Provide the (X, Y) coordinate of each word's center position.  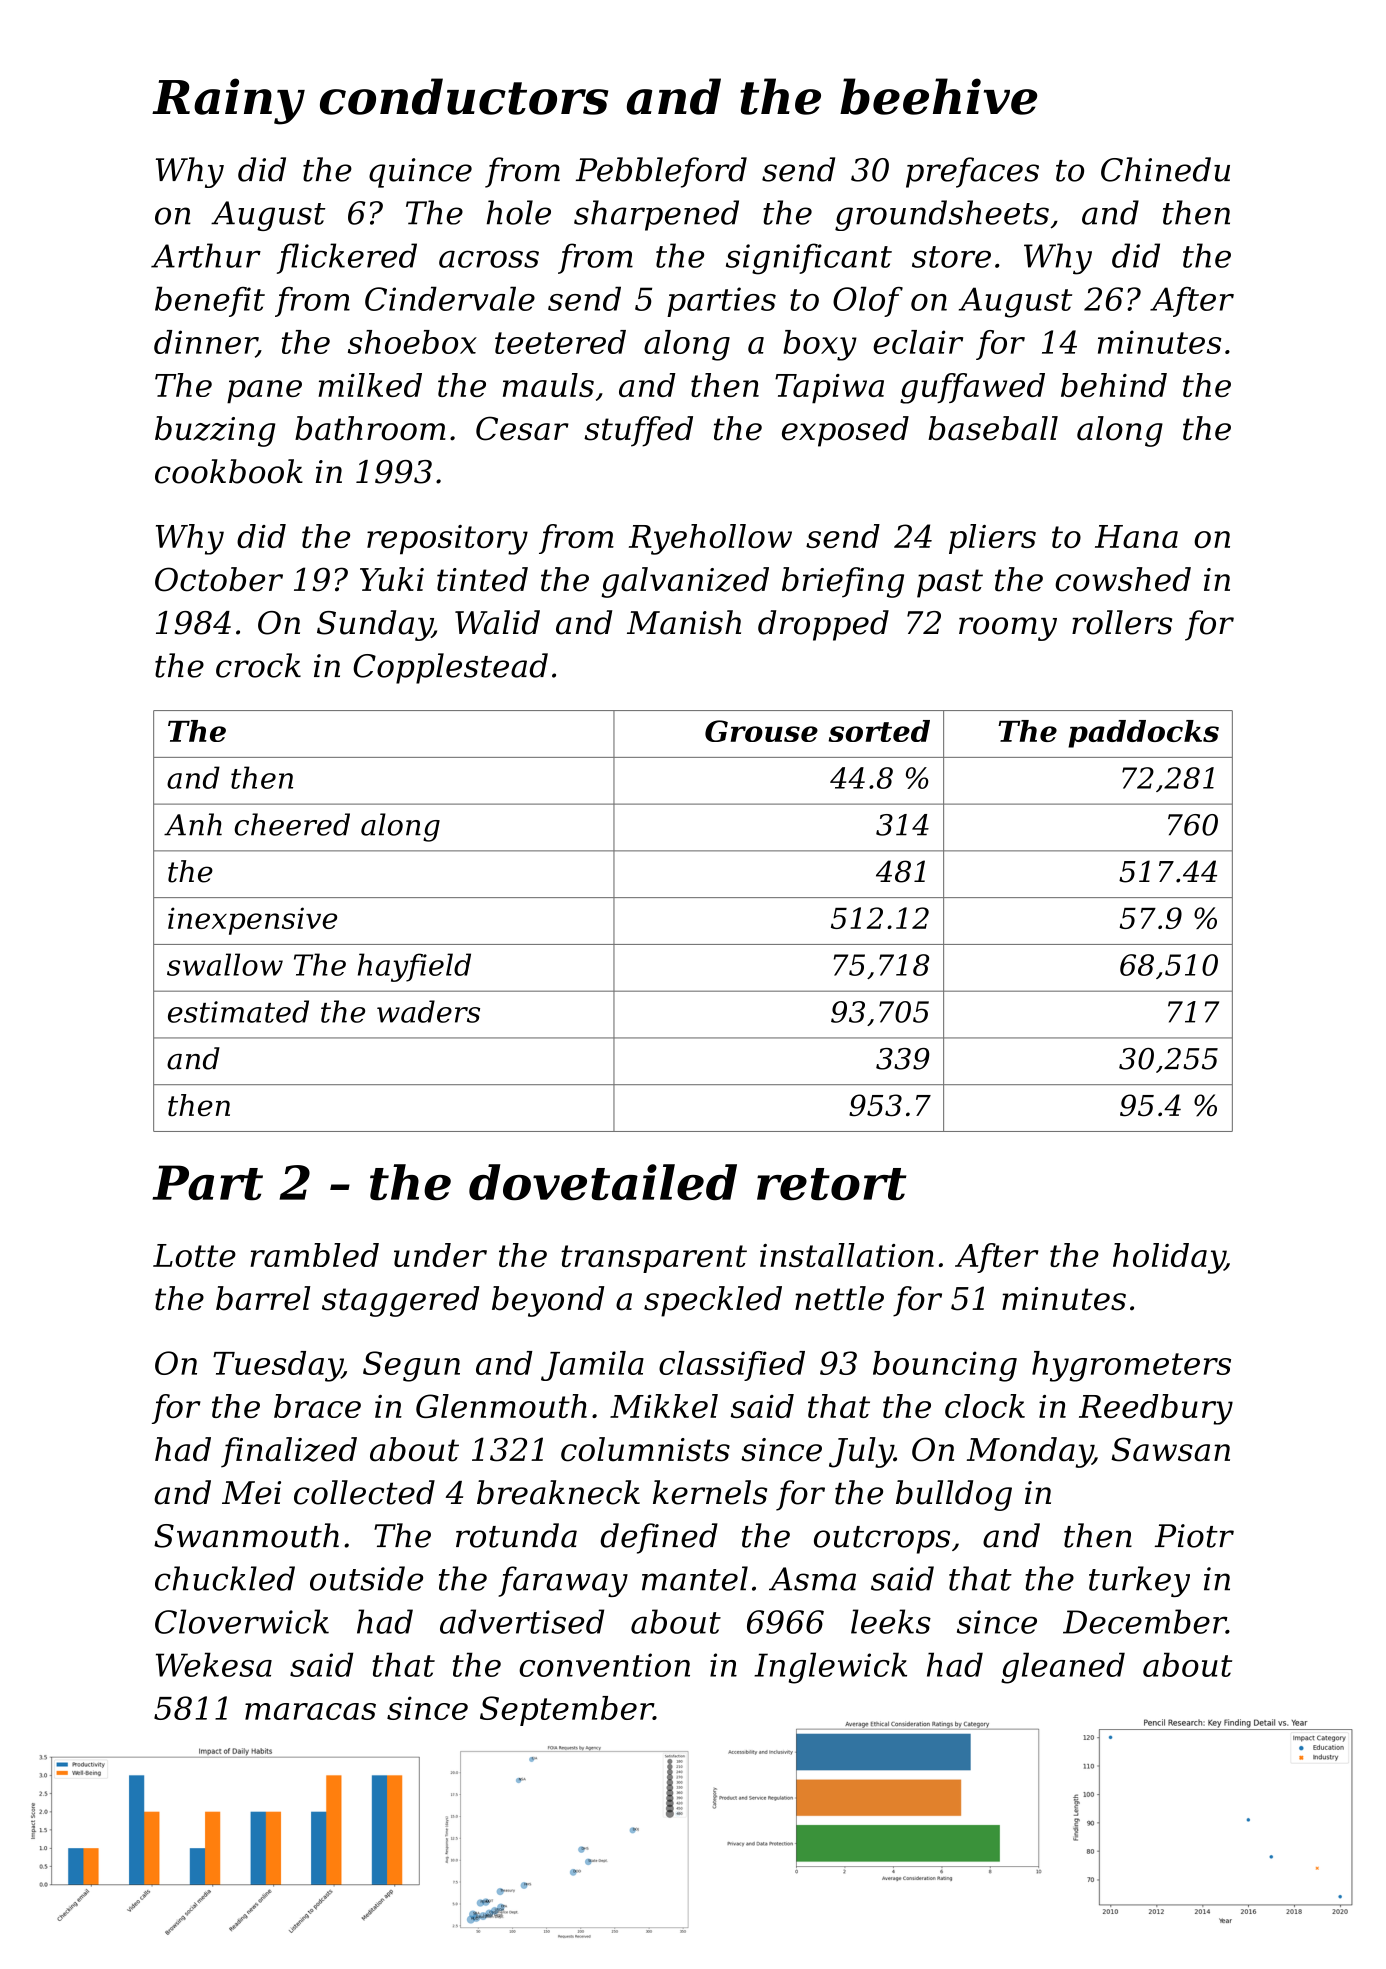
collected (364, 1492)
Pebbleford (661, 172)
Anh (193, 824)
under (440, 1255)
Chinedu (1165, 169)
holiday (1169, 1258)
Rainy (228, 101)
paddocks (1143, 734)
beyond (548, 1301)
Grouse (761, 731)
